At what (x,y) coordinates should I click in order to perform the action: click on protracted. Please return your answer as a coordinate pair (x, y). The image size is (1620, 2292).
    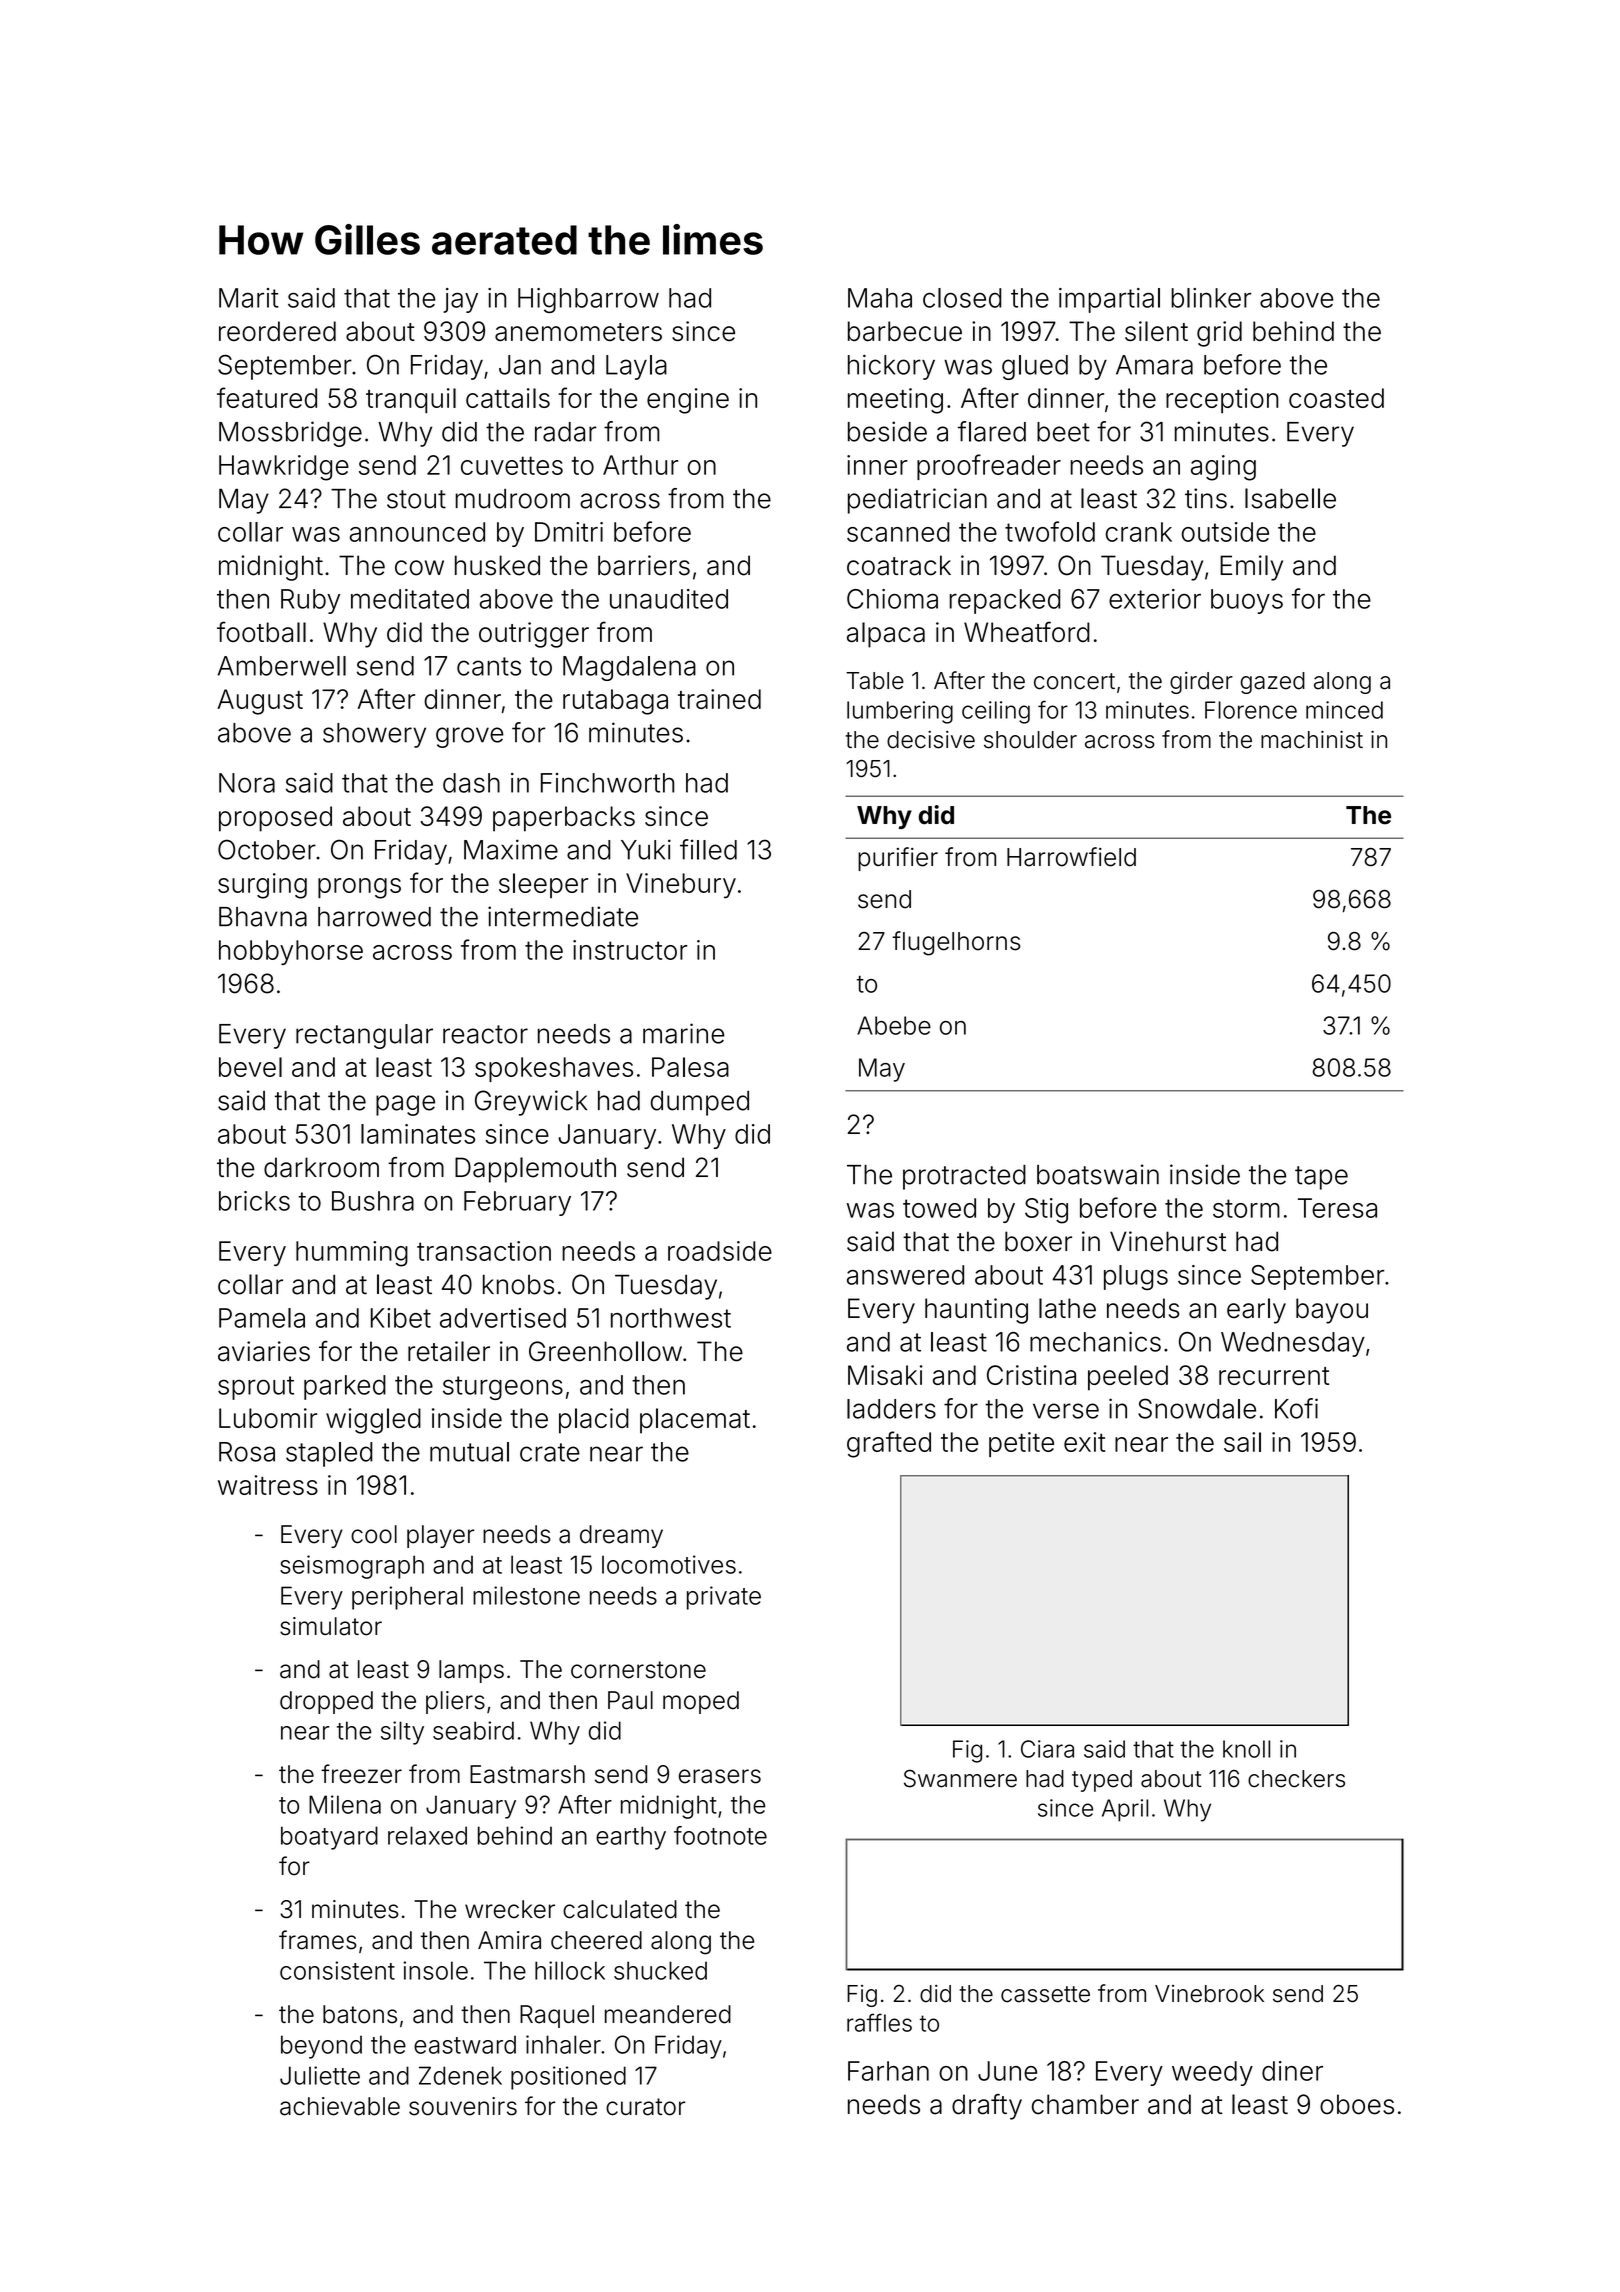
    Looking at the image, I should click on (964, 1177).
